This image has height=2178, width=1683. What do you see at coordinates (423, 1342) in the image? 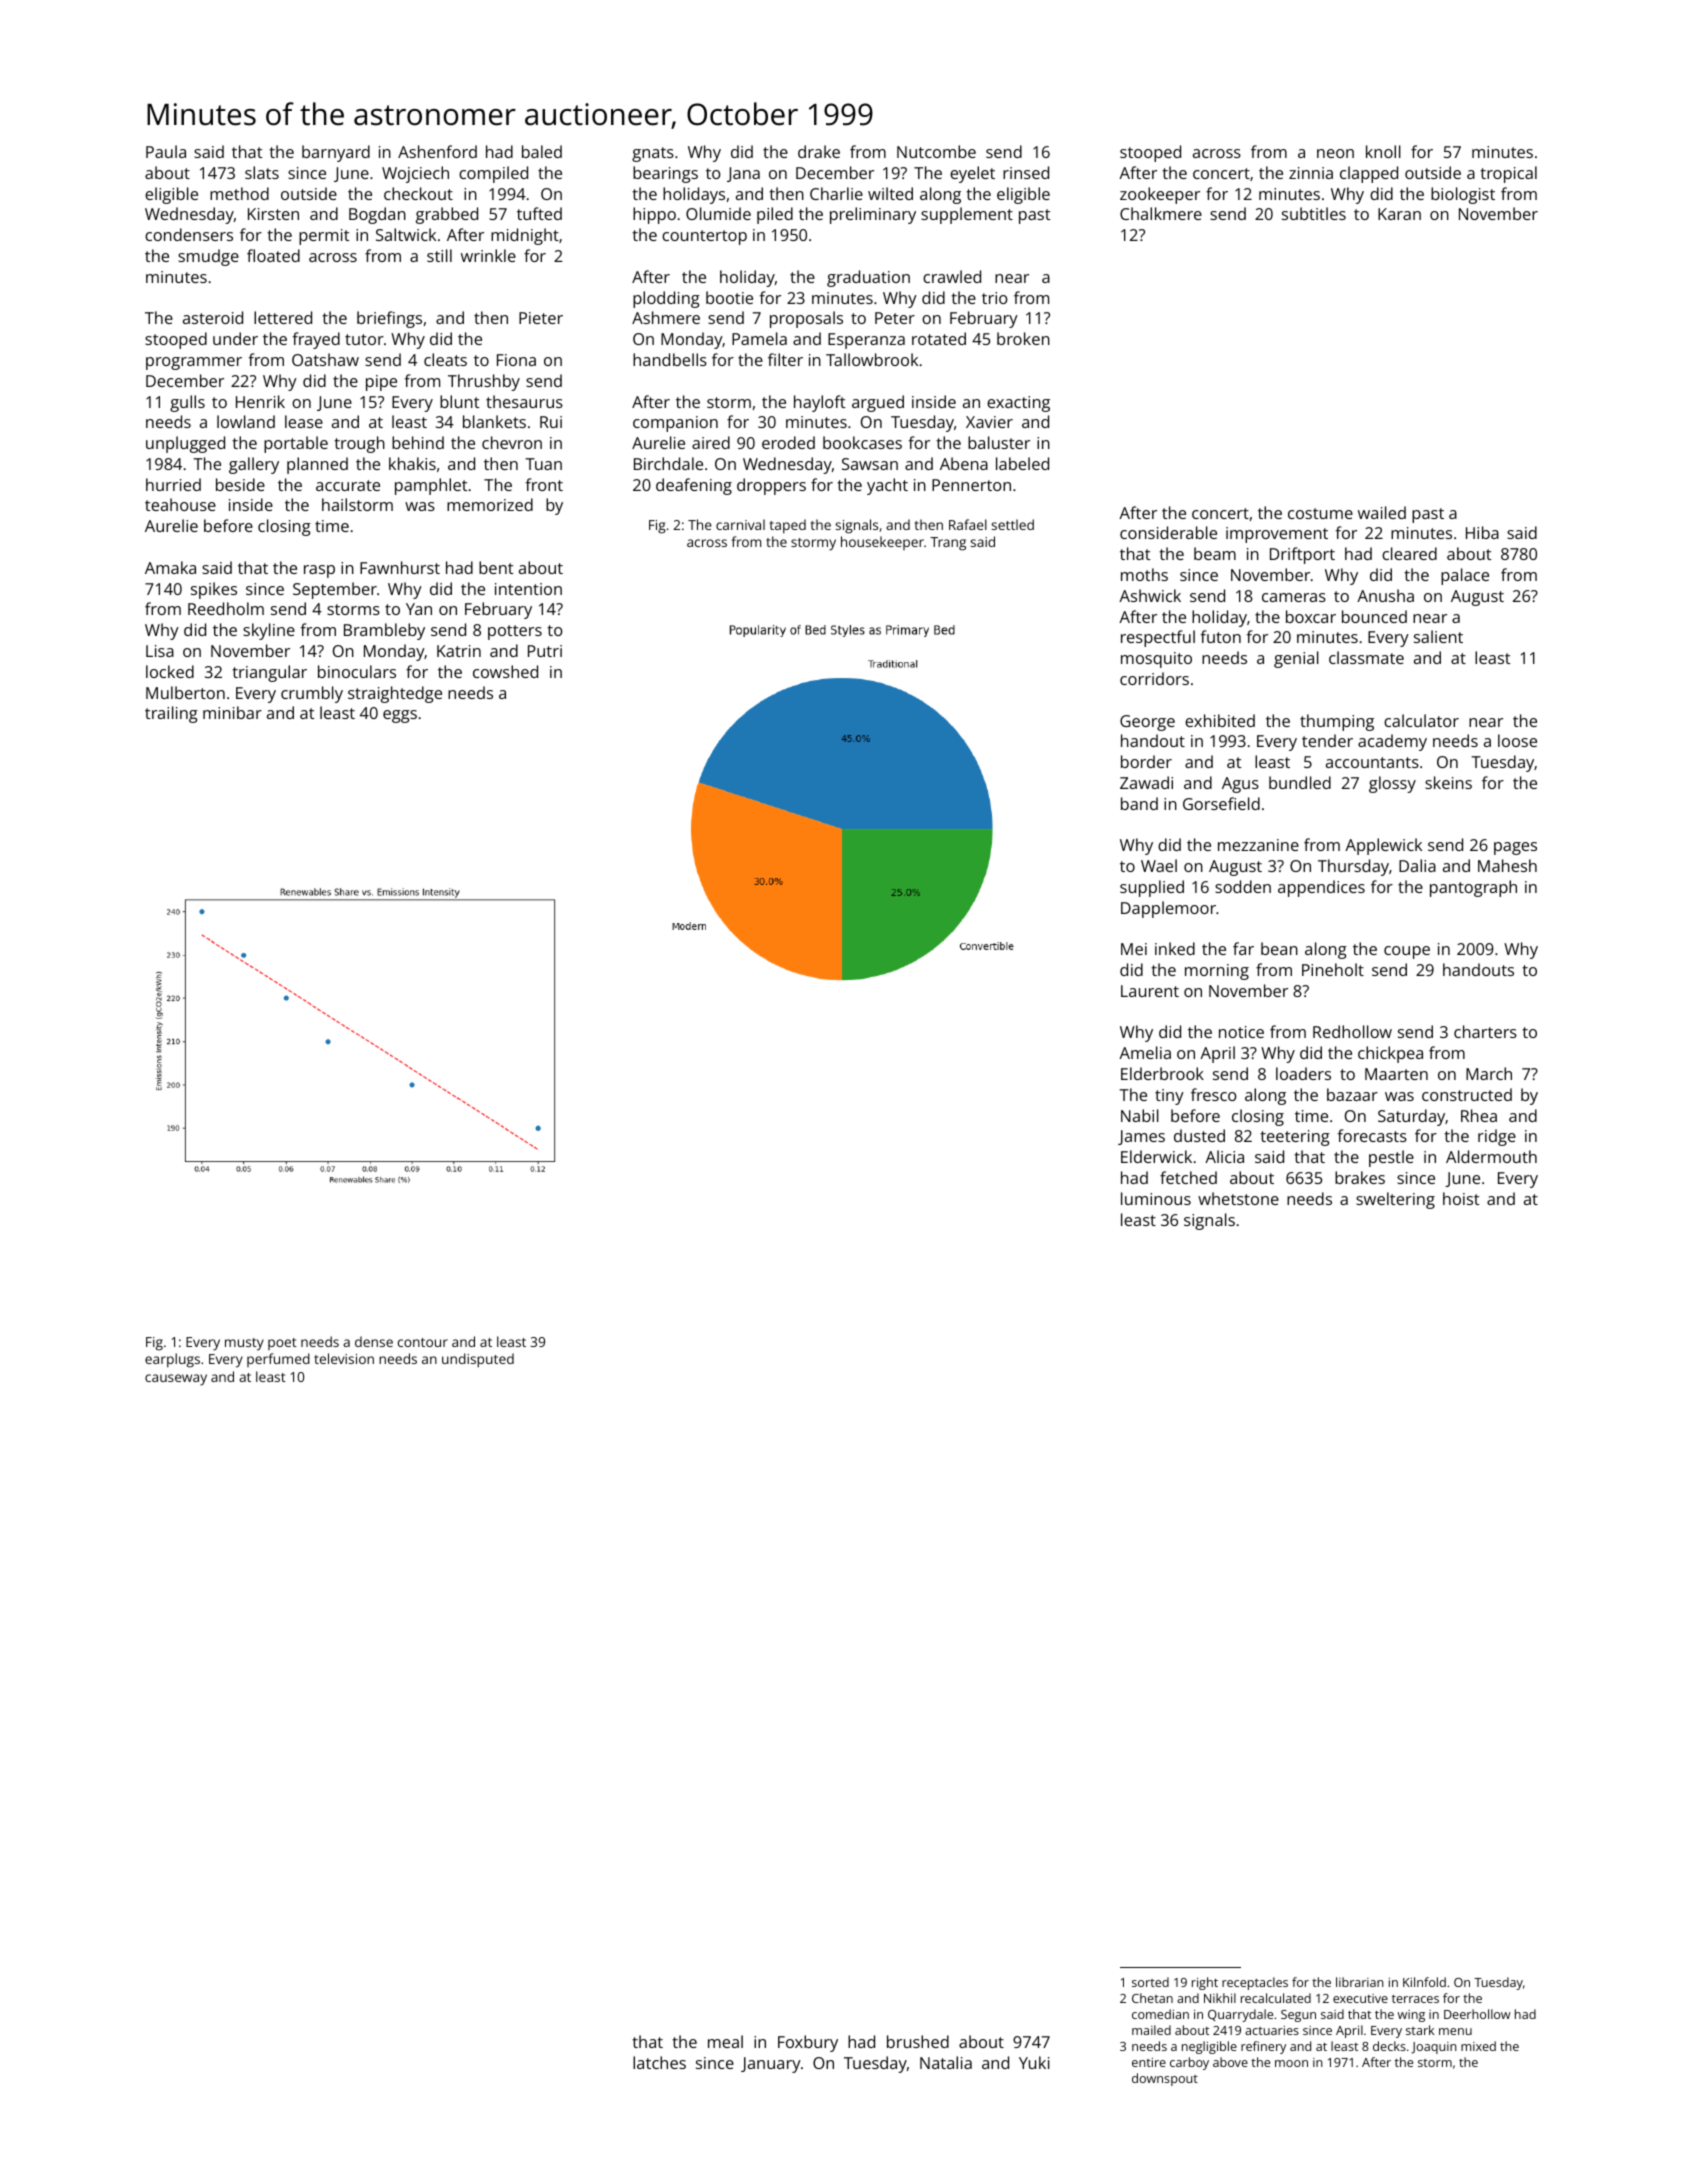
I see `contour` at bounding box center [423, 1342].
